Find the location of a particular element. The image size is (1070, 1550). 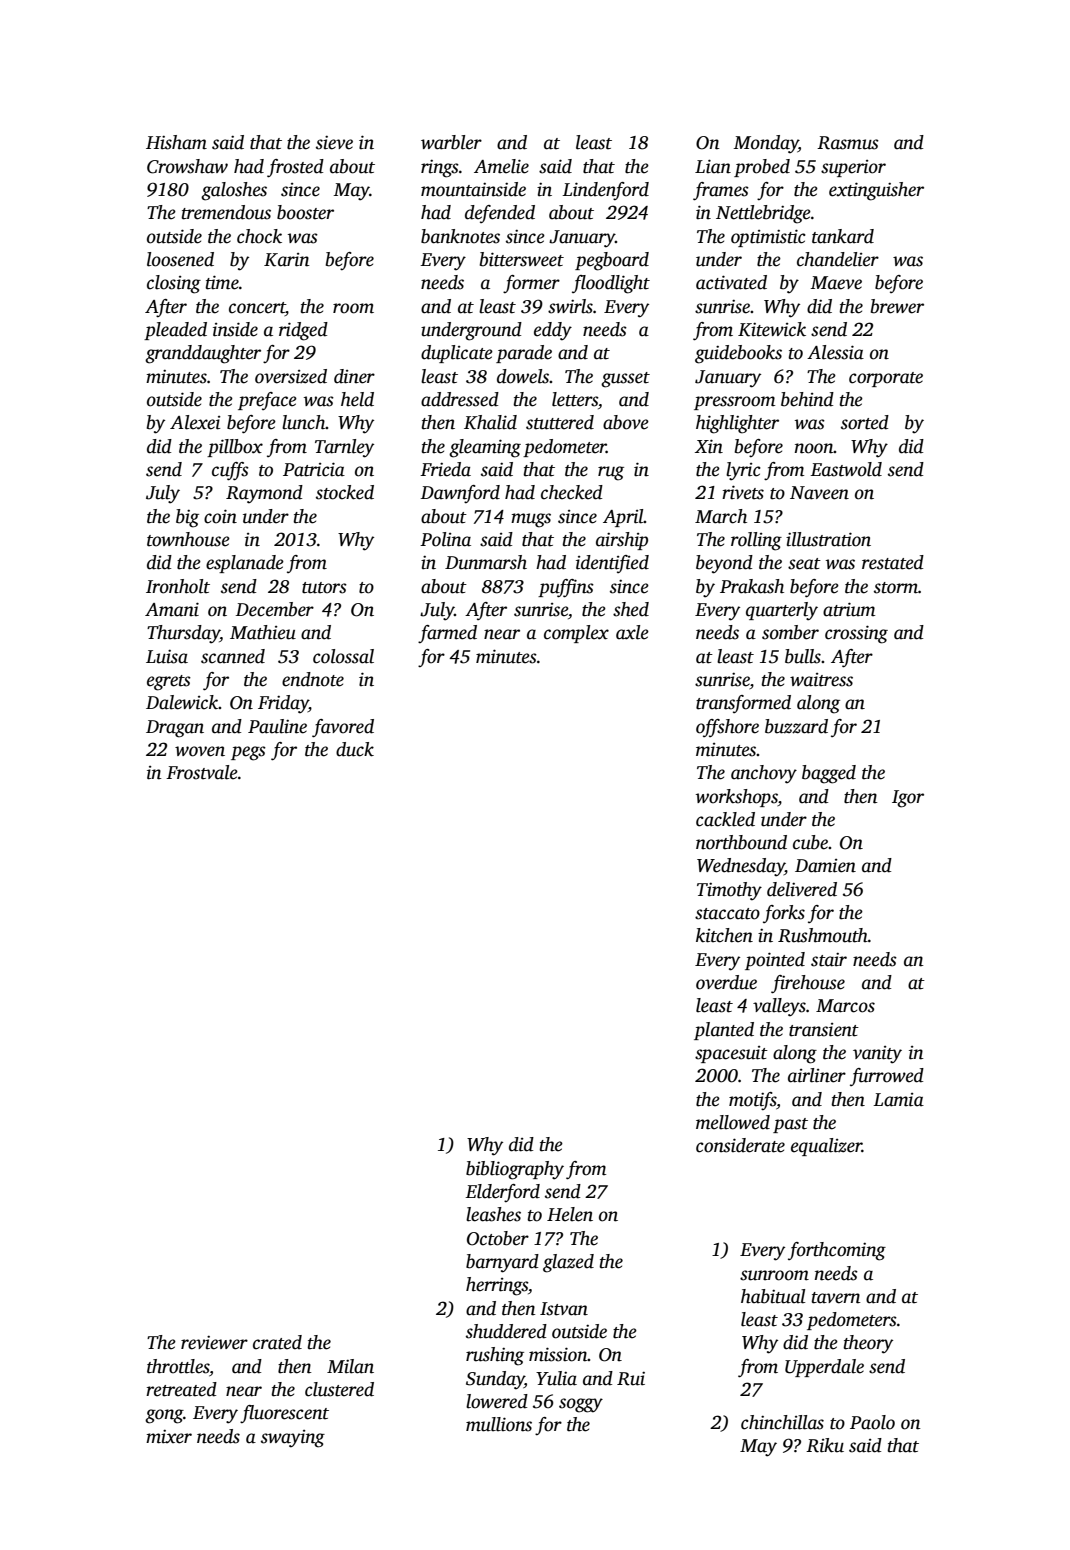

tankard is located at coordinates (843, 236).
